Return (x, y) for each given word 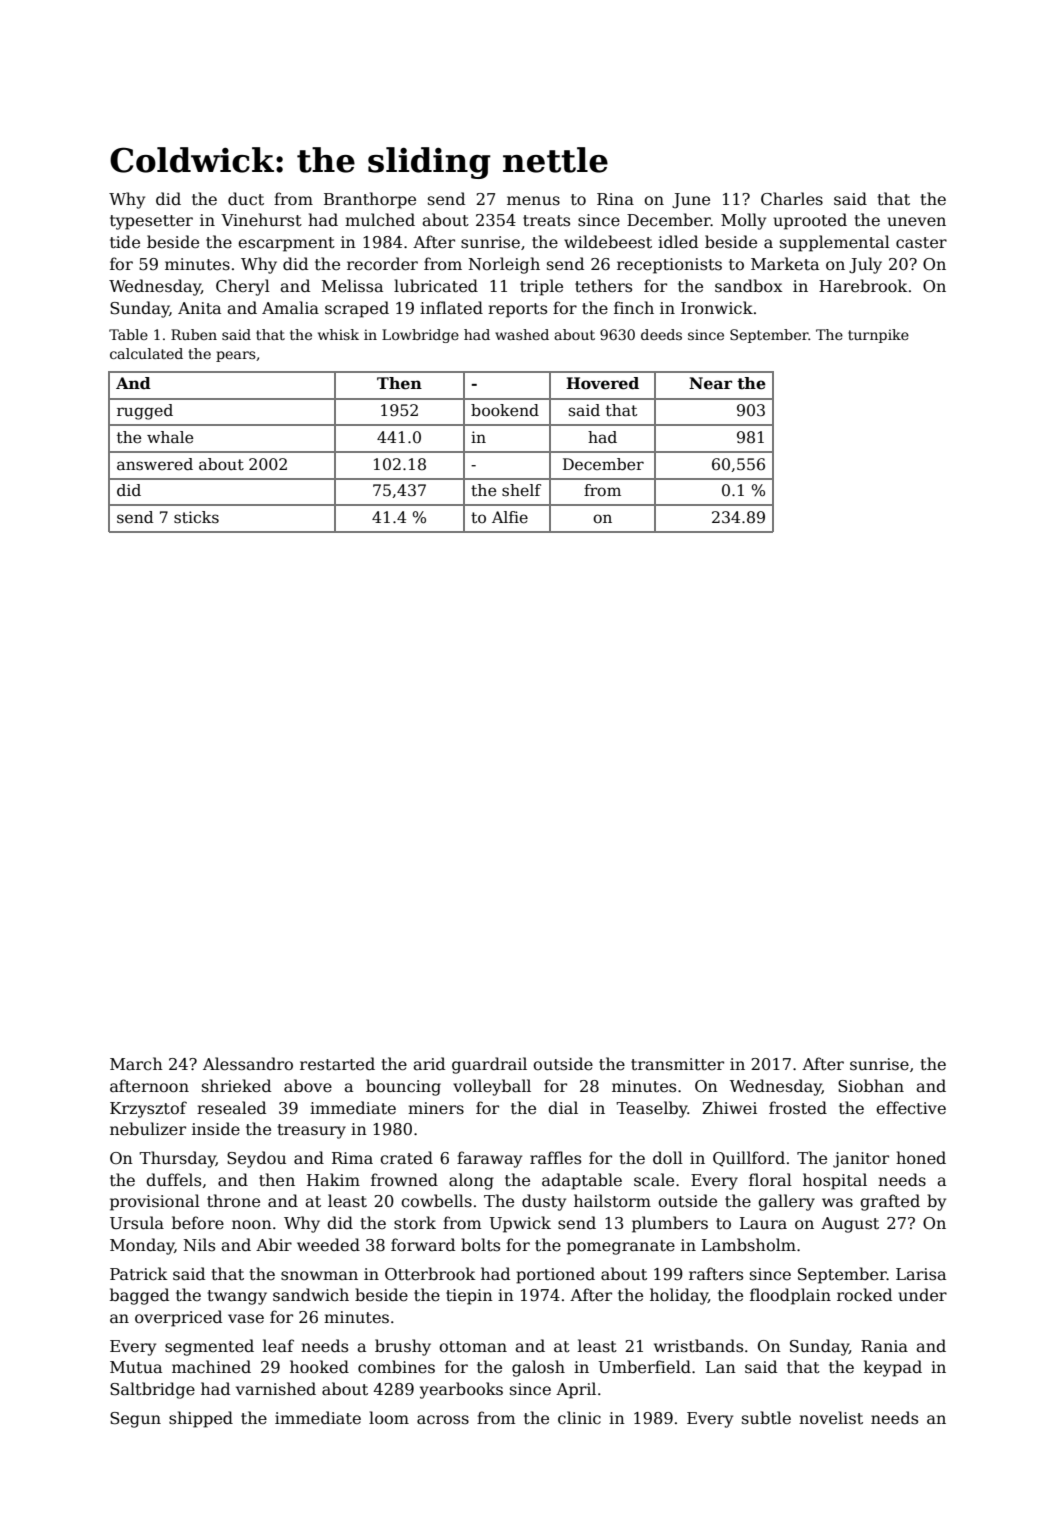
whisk (338, 334)
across (443, 1420)
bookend (505, 410)
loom (389, 1417)
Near (710, 383)
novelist (831, 1418)
